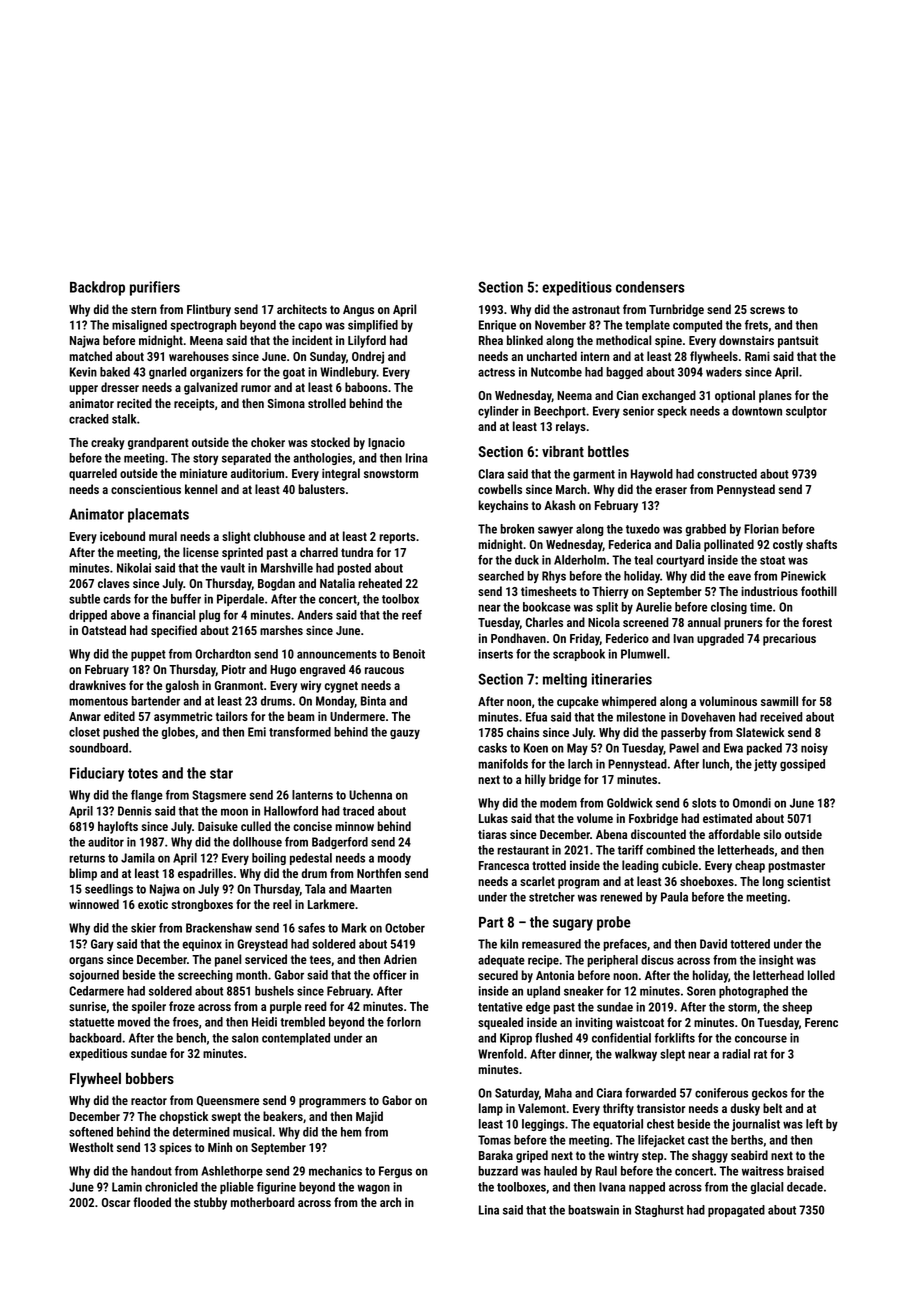 This screenshot has height=1316, width=908. Describe the element at coordinates (397, 538) in the screenshot. I see `reports` at that location.
